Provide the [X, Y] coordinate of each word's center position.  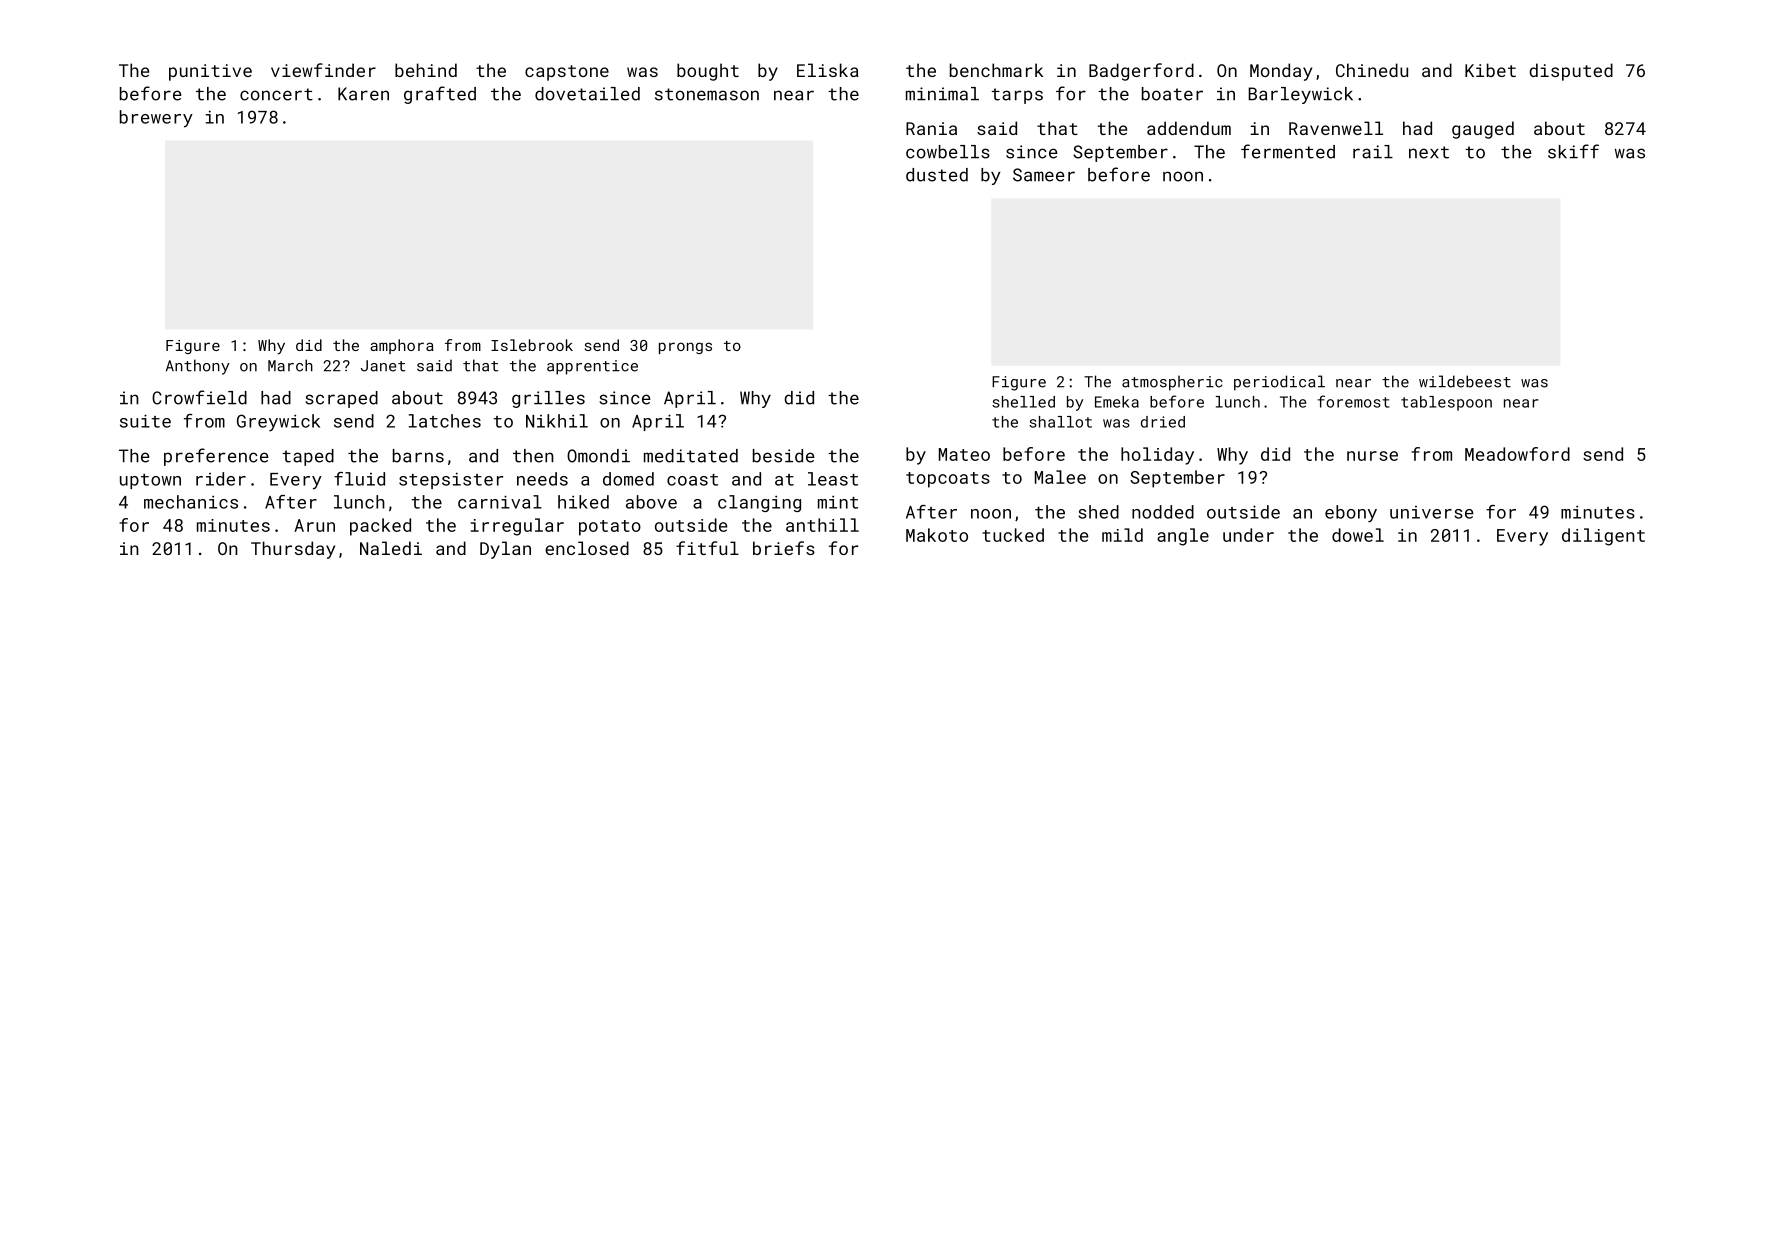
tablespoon [1446, 403]
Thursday [293, 550]
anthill [822, 525]
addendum [1189, 128]
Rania [931, 128]
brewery [156, 119]
